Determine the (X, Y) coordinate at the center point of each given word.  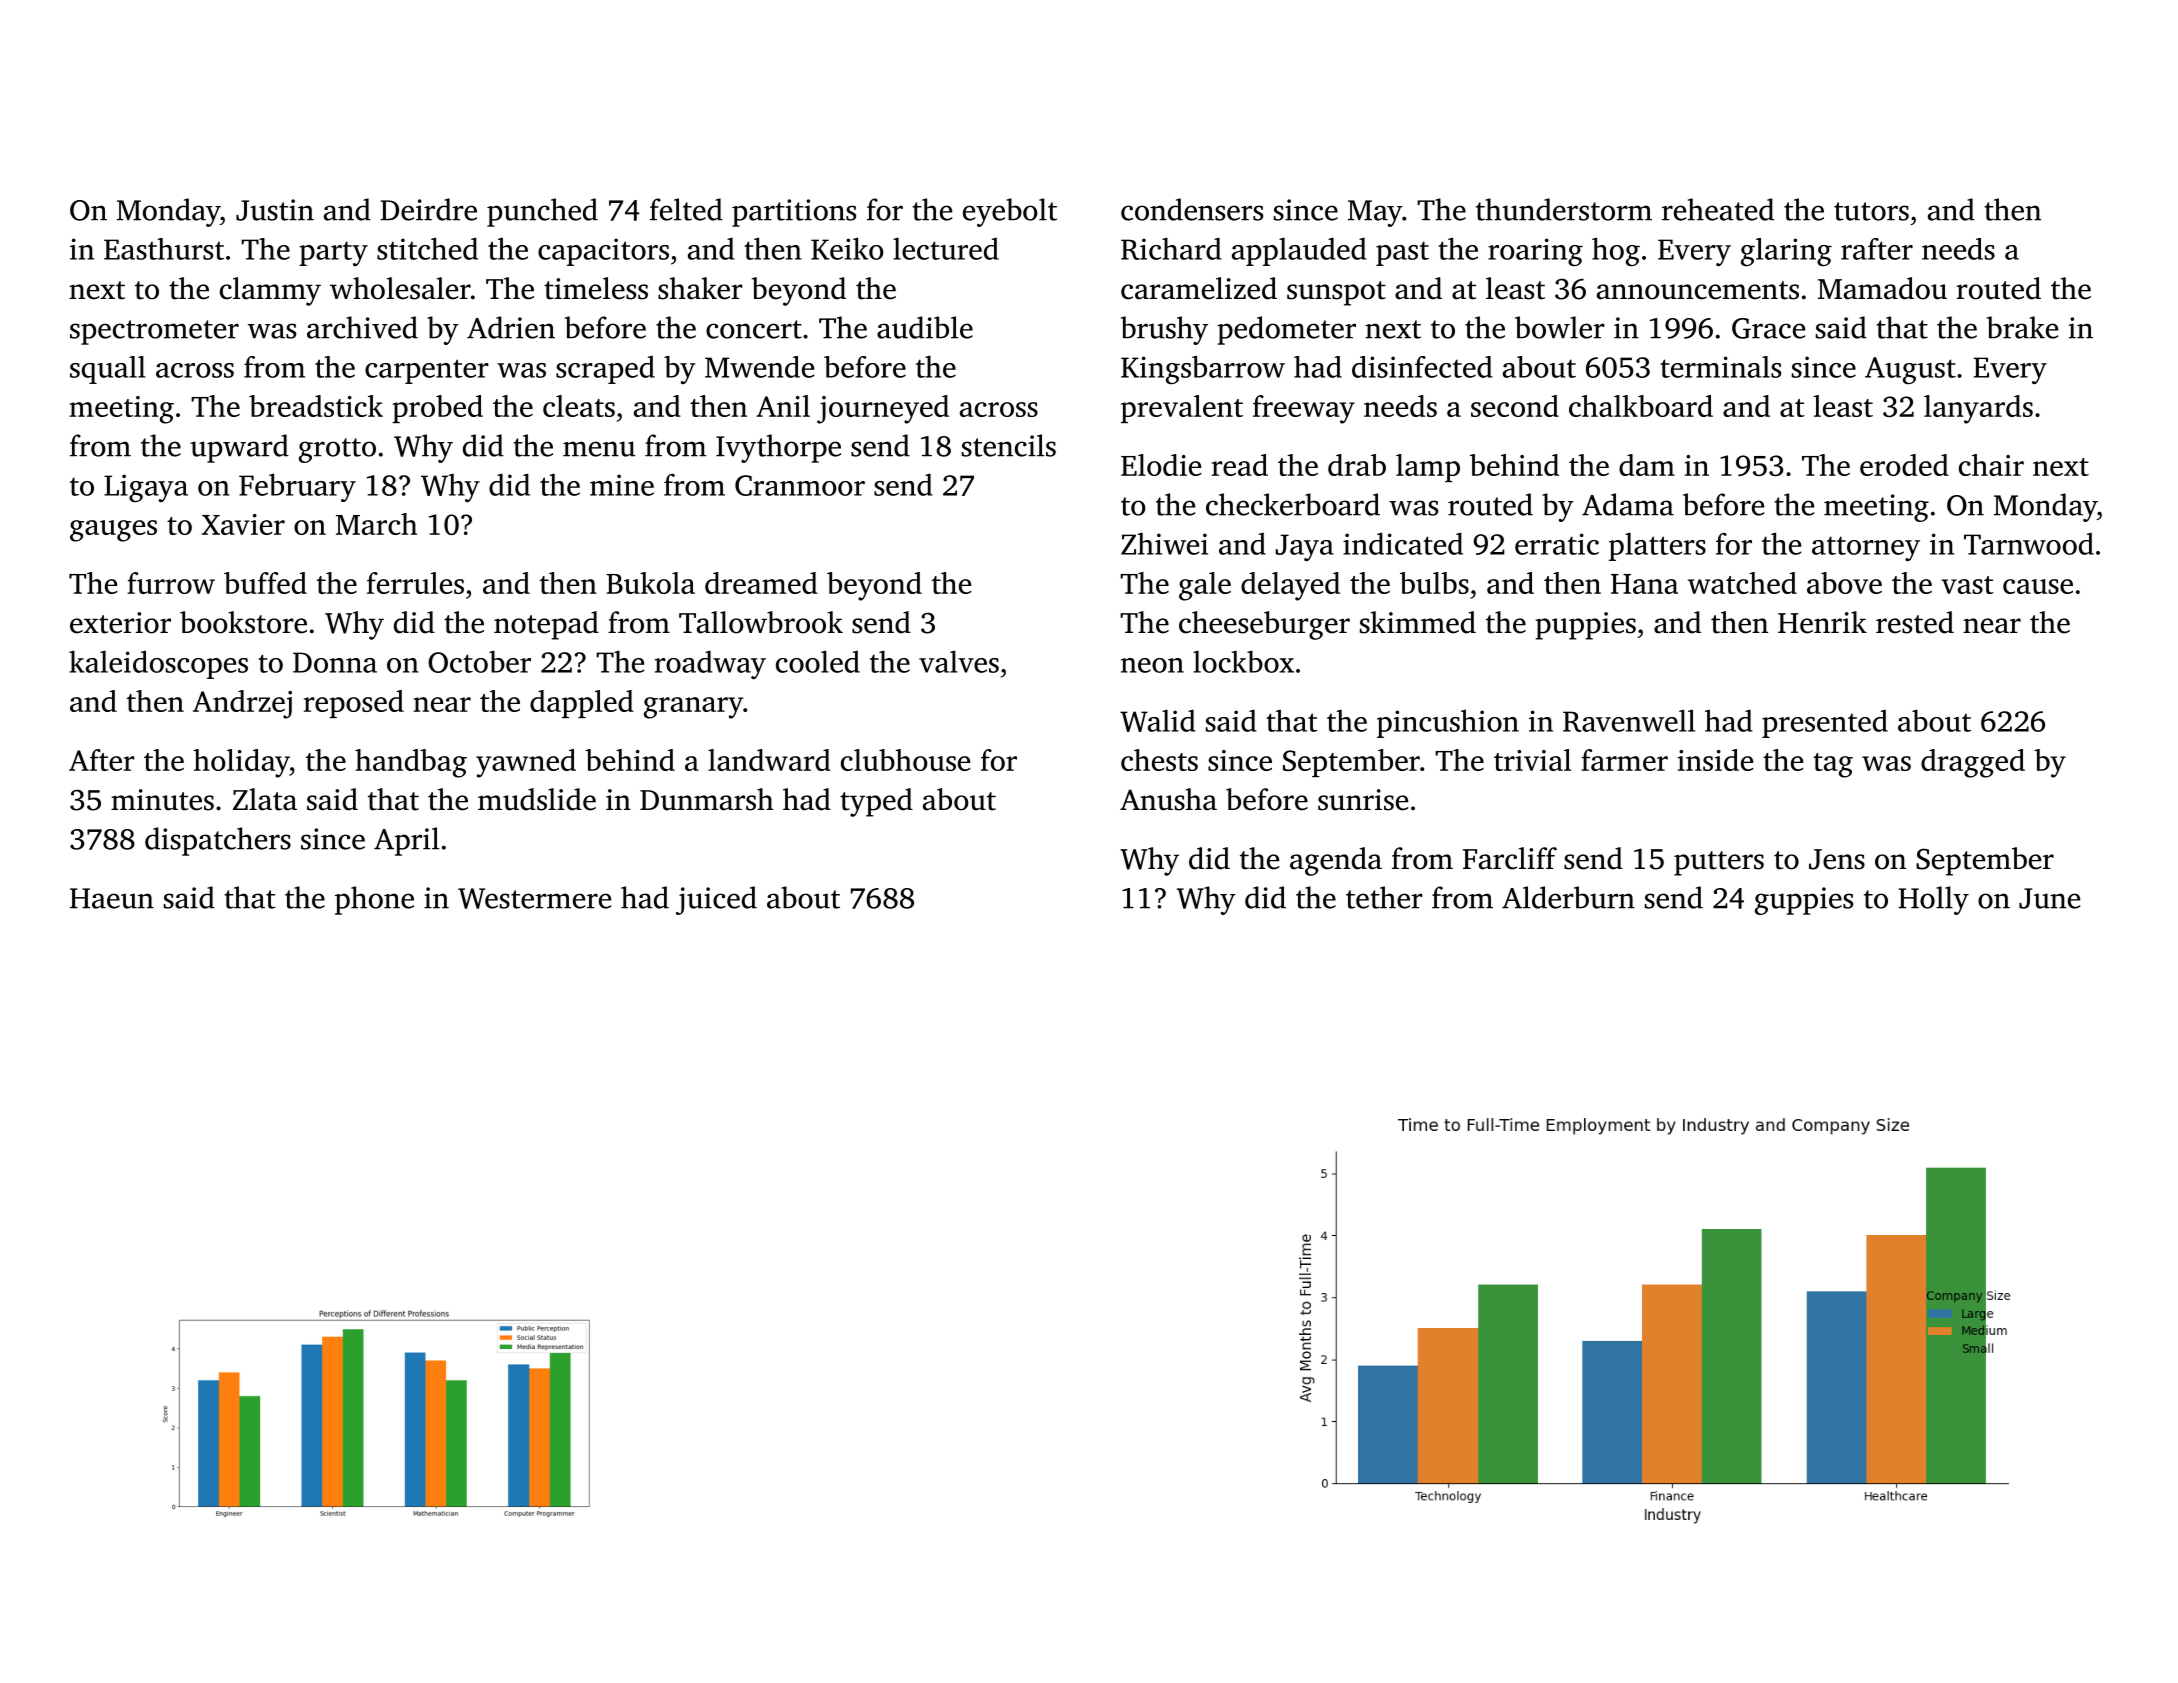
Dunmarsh (707, 799)
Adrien (511, 327)
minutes (162, 800)
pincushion (1448, 723)
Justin (275, 210)
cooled (818, 661)
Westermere (534, 898)
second (1515, 406)
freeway (1304, 409)
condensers (1192, 209)
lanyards (1978, 409)
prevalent (1182, 409)
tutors (1871, 211)
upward (239, 448)
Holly (1933, 900)
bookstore (243, 622)
